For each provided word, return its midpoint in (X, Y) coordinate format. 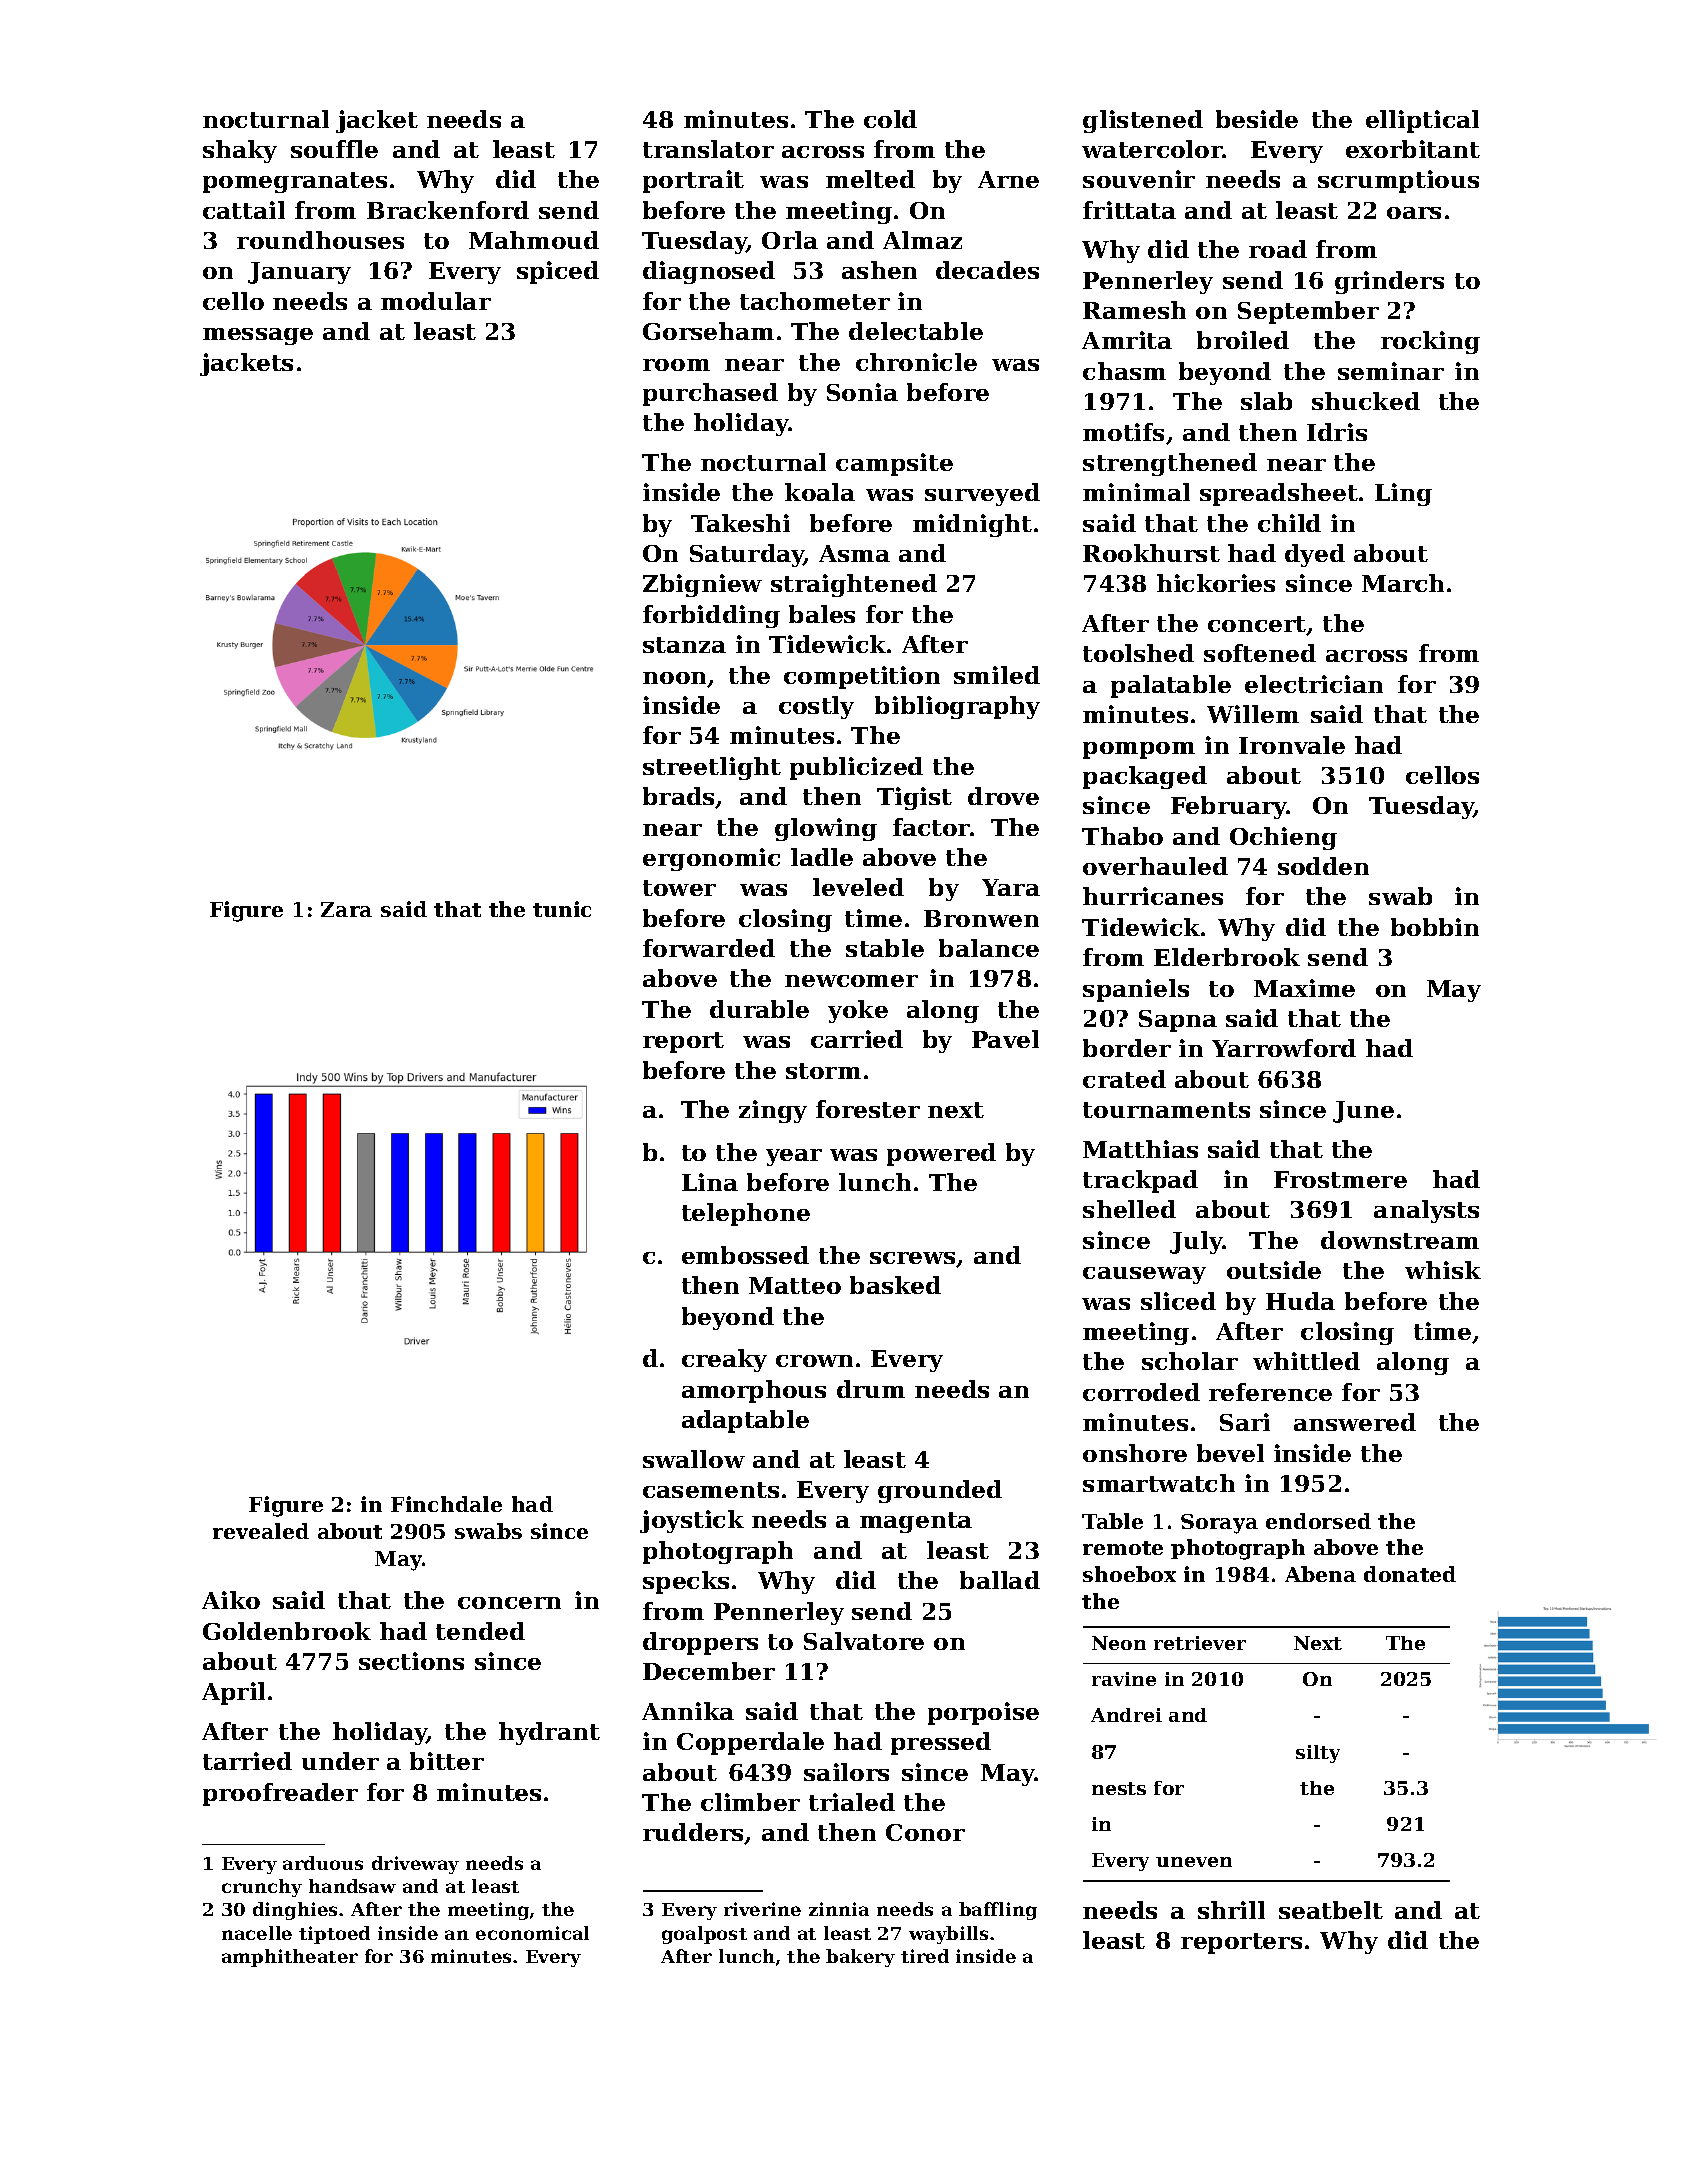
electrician (1314, 684)
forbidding (711, 616)
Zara (346, 909)
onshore (1135, 1453)
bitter (447, 1761)
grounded (940, 1491)
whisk (1443, 1270)
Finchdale (446, 1504)
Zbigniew (702, 585)
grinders (1389, 282)
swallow (694, 1459)
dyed (1315, 555)
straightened (854, 585)
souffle (334, 149)
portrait (693, 181)
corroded (1141, 1392)
